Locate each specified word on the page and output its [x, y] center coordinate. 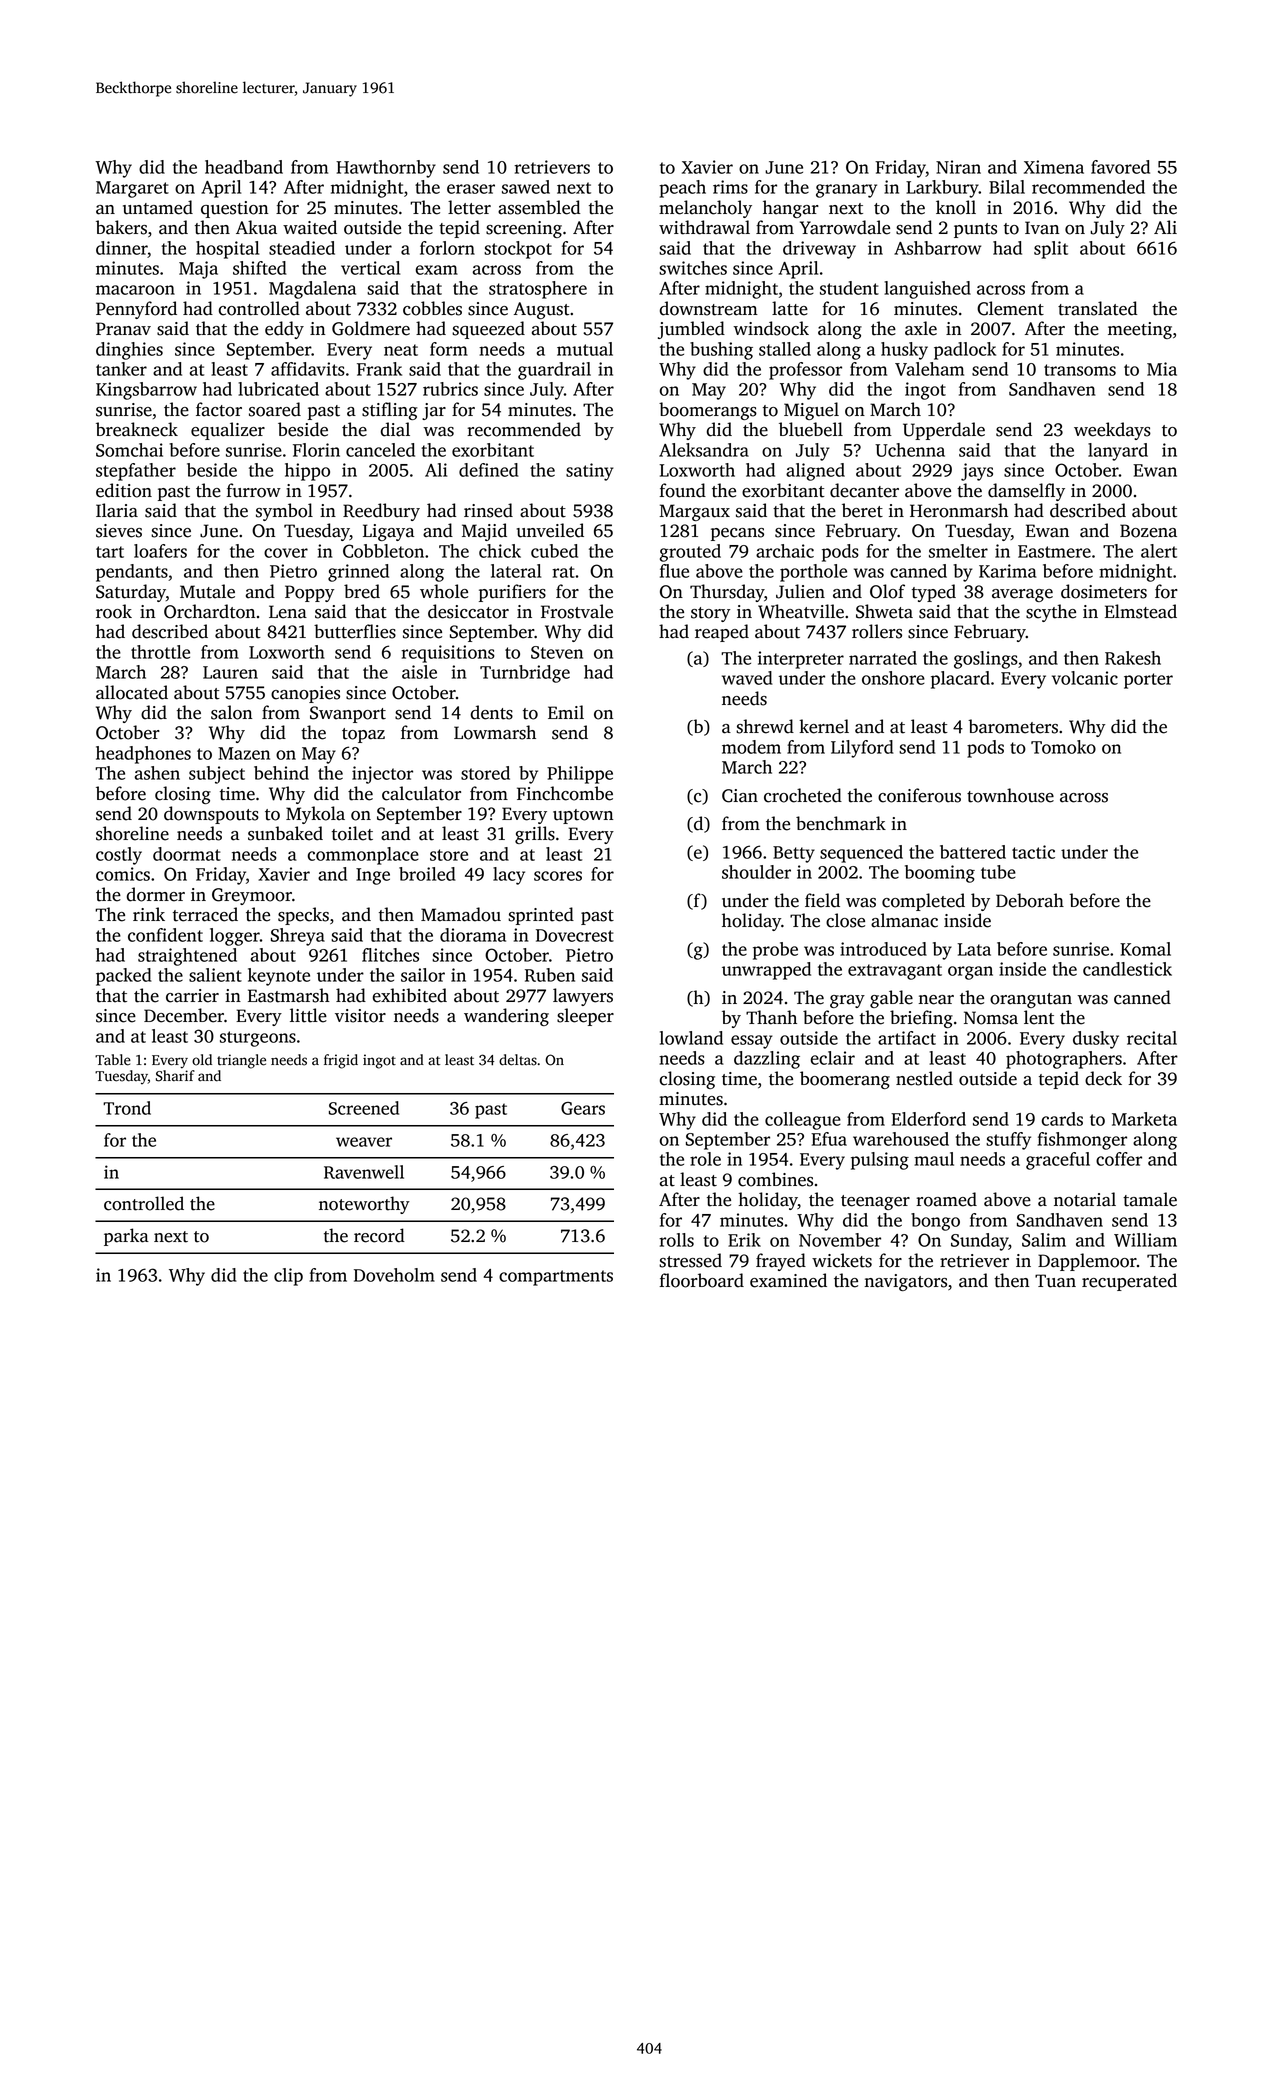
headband [244, 167]
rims [730, 187]
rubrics [450, 389]
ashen [157, 773]
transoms [1080, 370]
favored [1120, 167]
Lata [974, 949]
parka [126, 1237]
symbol [284, 512]
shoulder [756, 872]
